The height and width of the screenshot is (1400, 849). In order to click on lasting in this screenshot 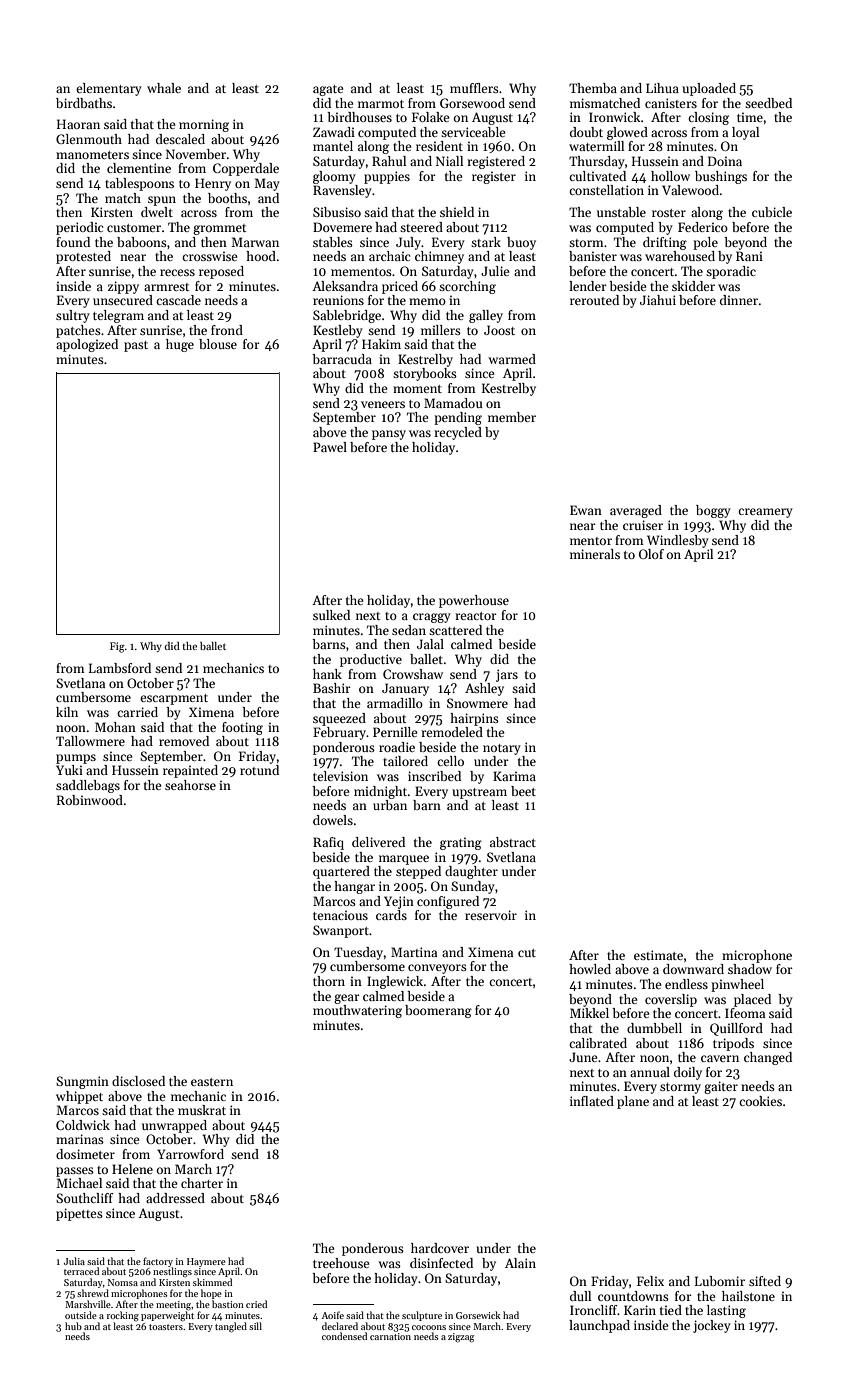, I will do `click(726, 1311)`.
